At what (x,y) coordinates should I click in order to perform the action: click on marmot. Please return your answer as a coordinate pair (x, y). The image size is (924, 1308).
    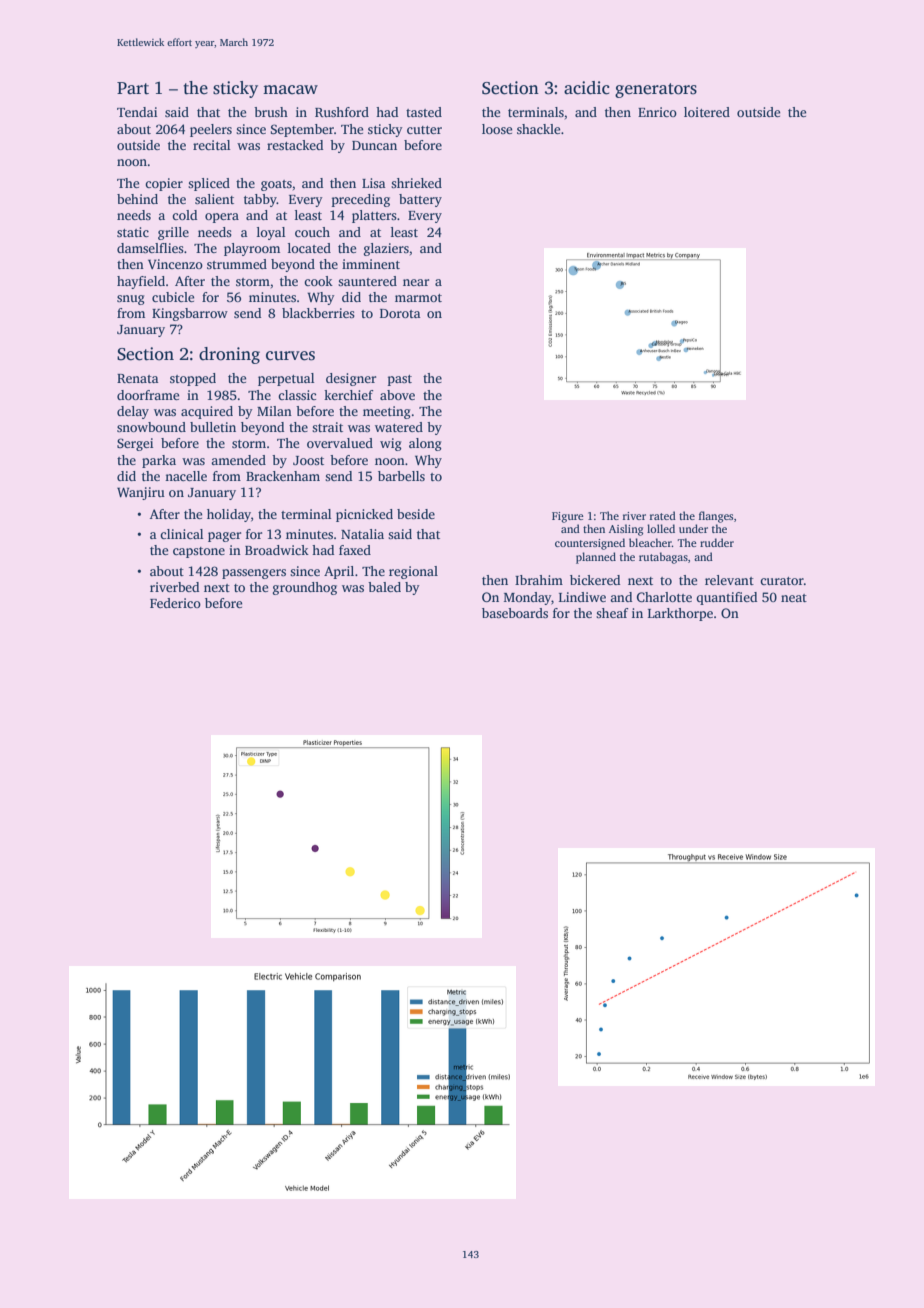
    Looking at the image, I should click on (418, 298).
